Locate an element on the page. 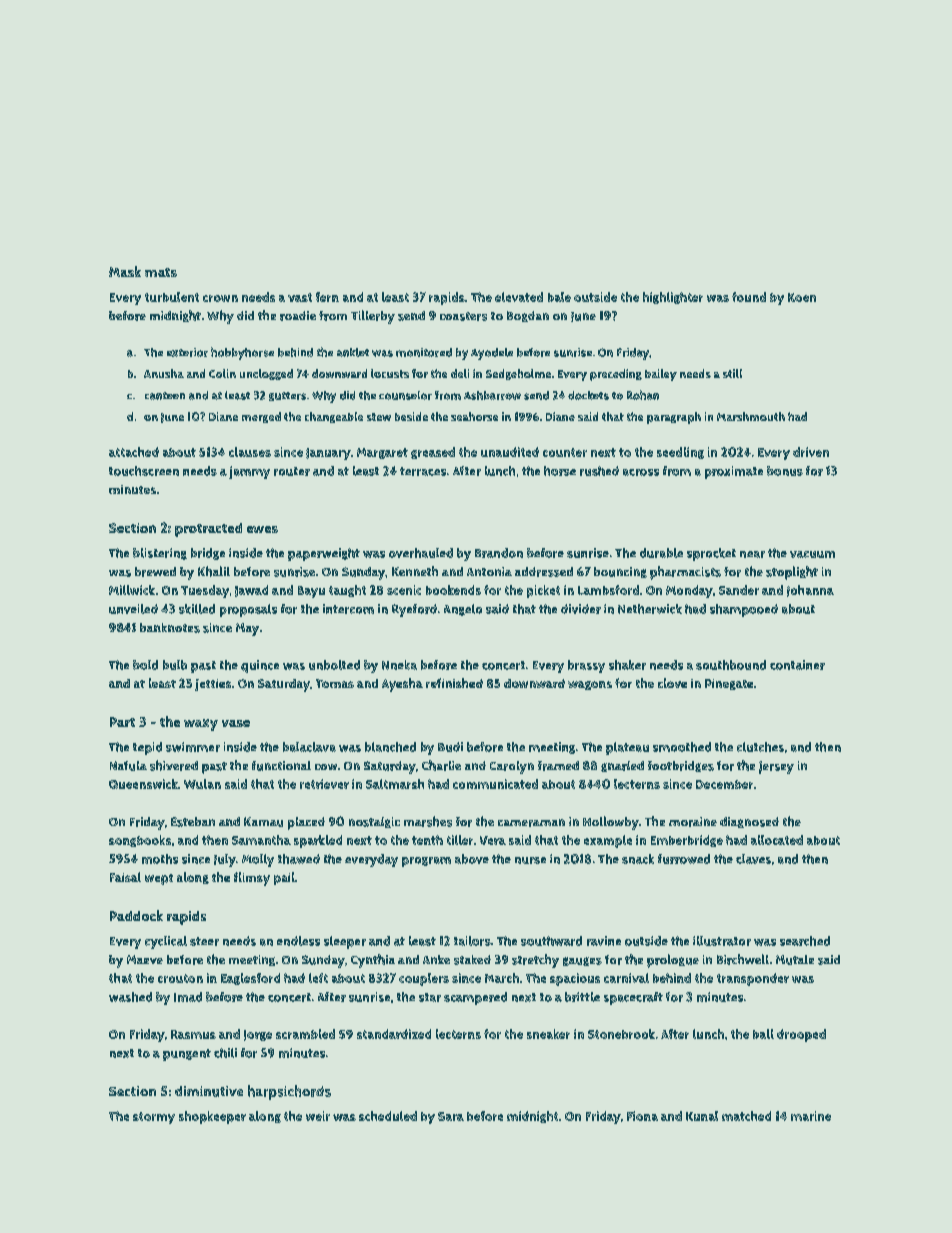 The height and width of the image is (1233, 952). furrowed is located at coordinates (684, 859).
